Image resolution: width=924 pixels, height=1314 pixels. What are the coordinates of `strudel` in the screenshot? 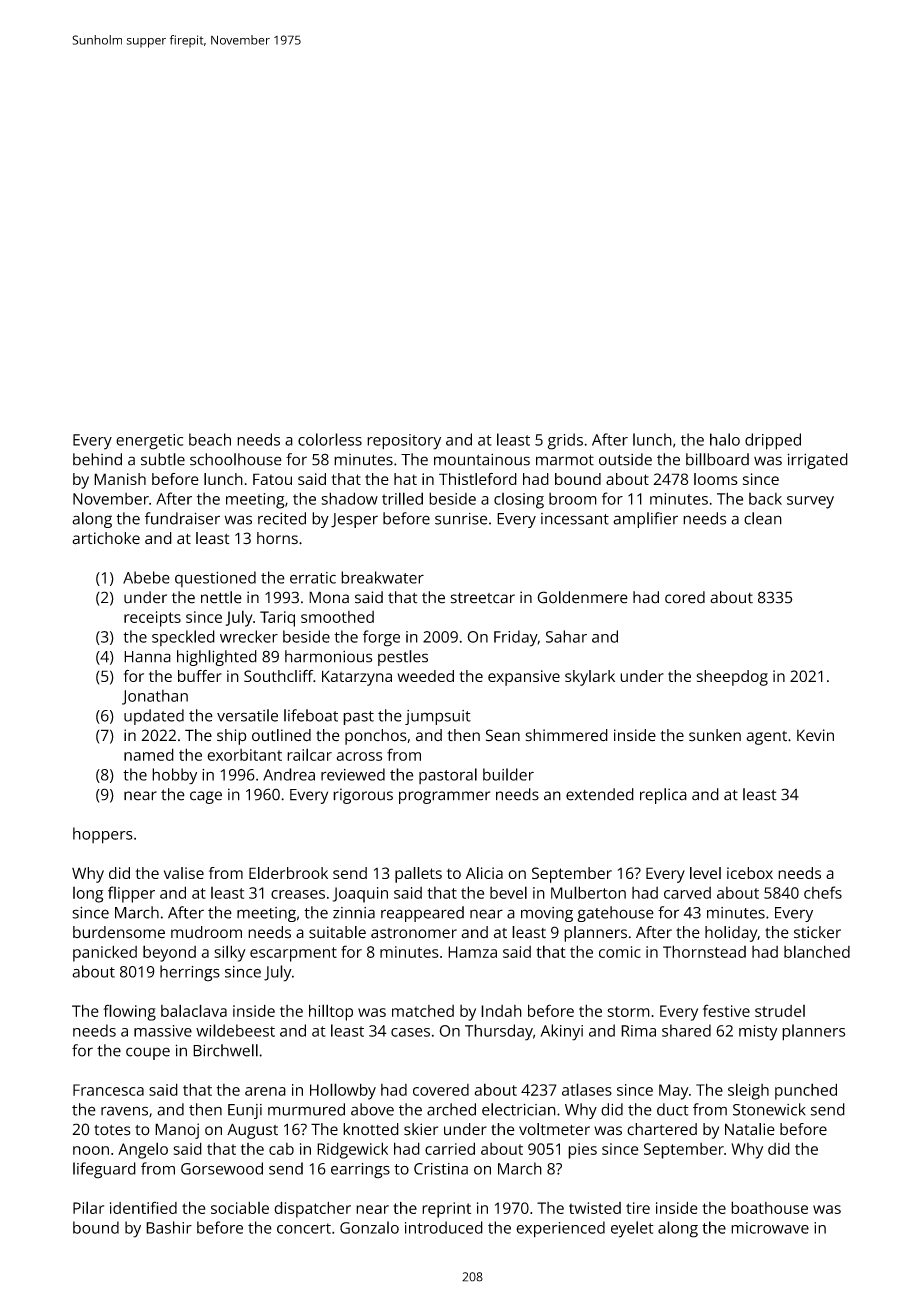 It's located at (780, 1011).
